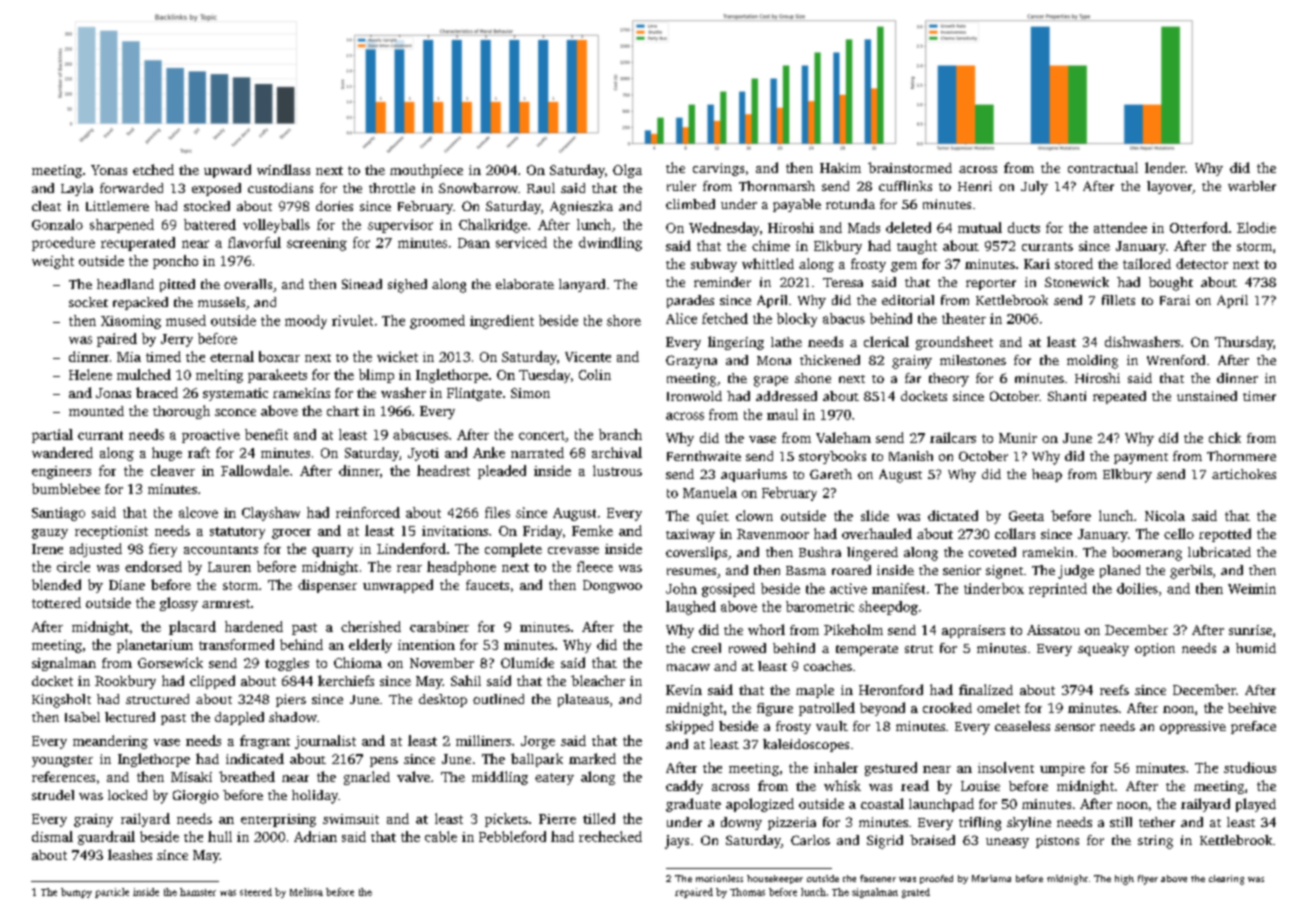 This screenshot has width=1308, height=924. Describe the element at coordinates (1244, 474) in the screenshot. I see `artichokes` at that location.
